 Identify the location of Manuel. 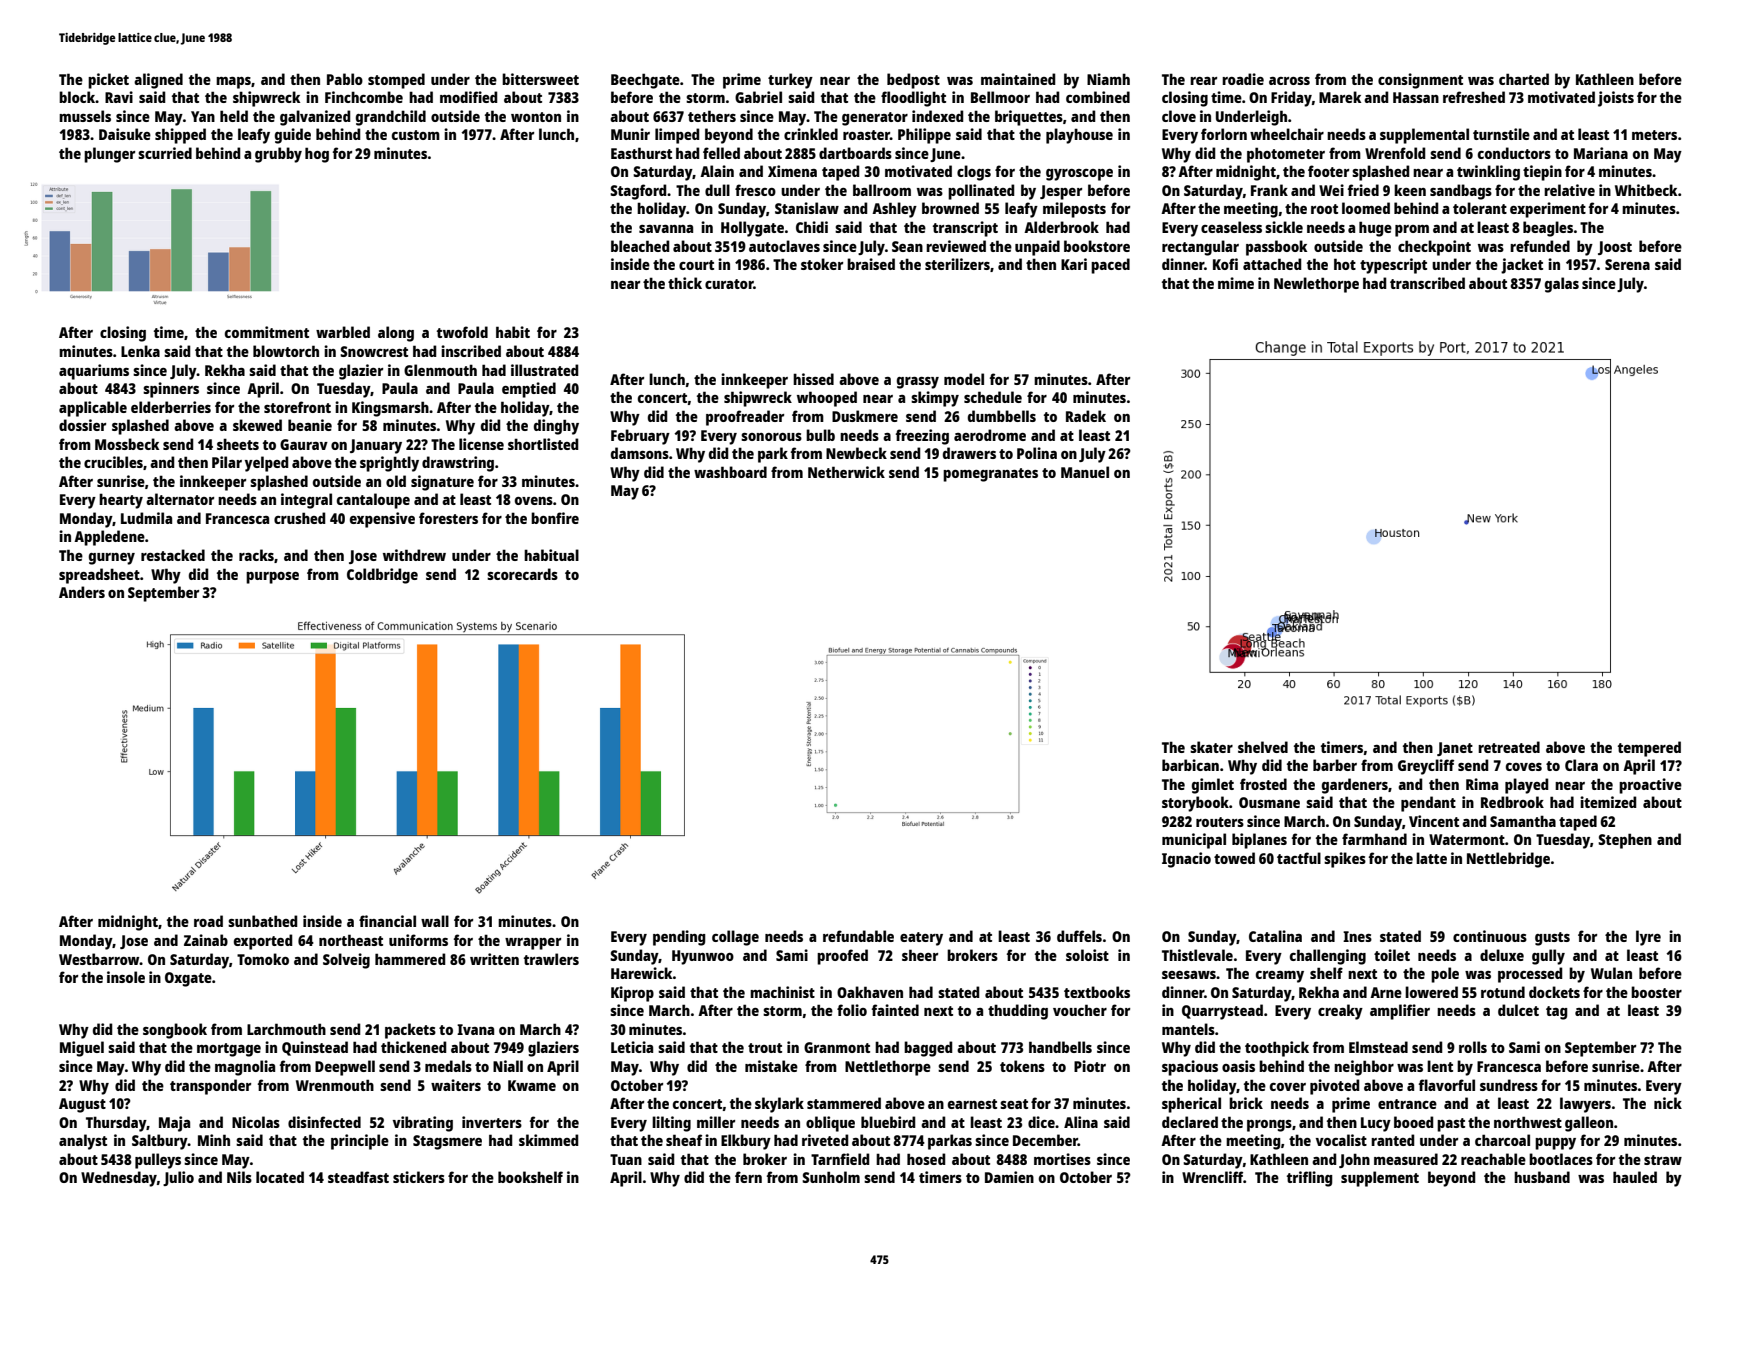
(1085, 472).
